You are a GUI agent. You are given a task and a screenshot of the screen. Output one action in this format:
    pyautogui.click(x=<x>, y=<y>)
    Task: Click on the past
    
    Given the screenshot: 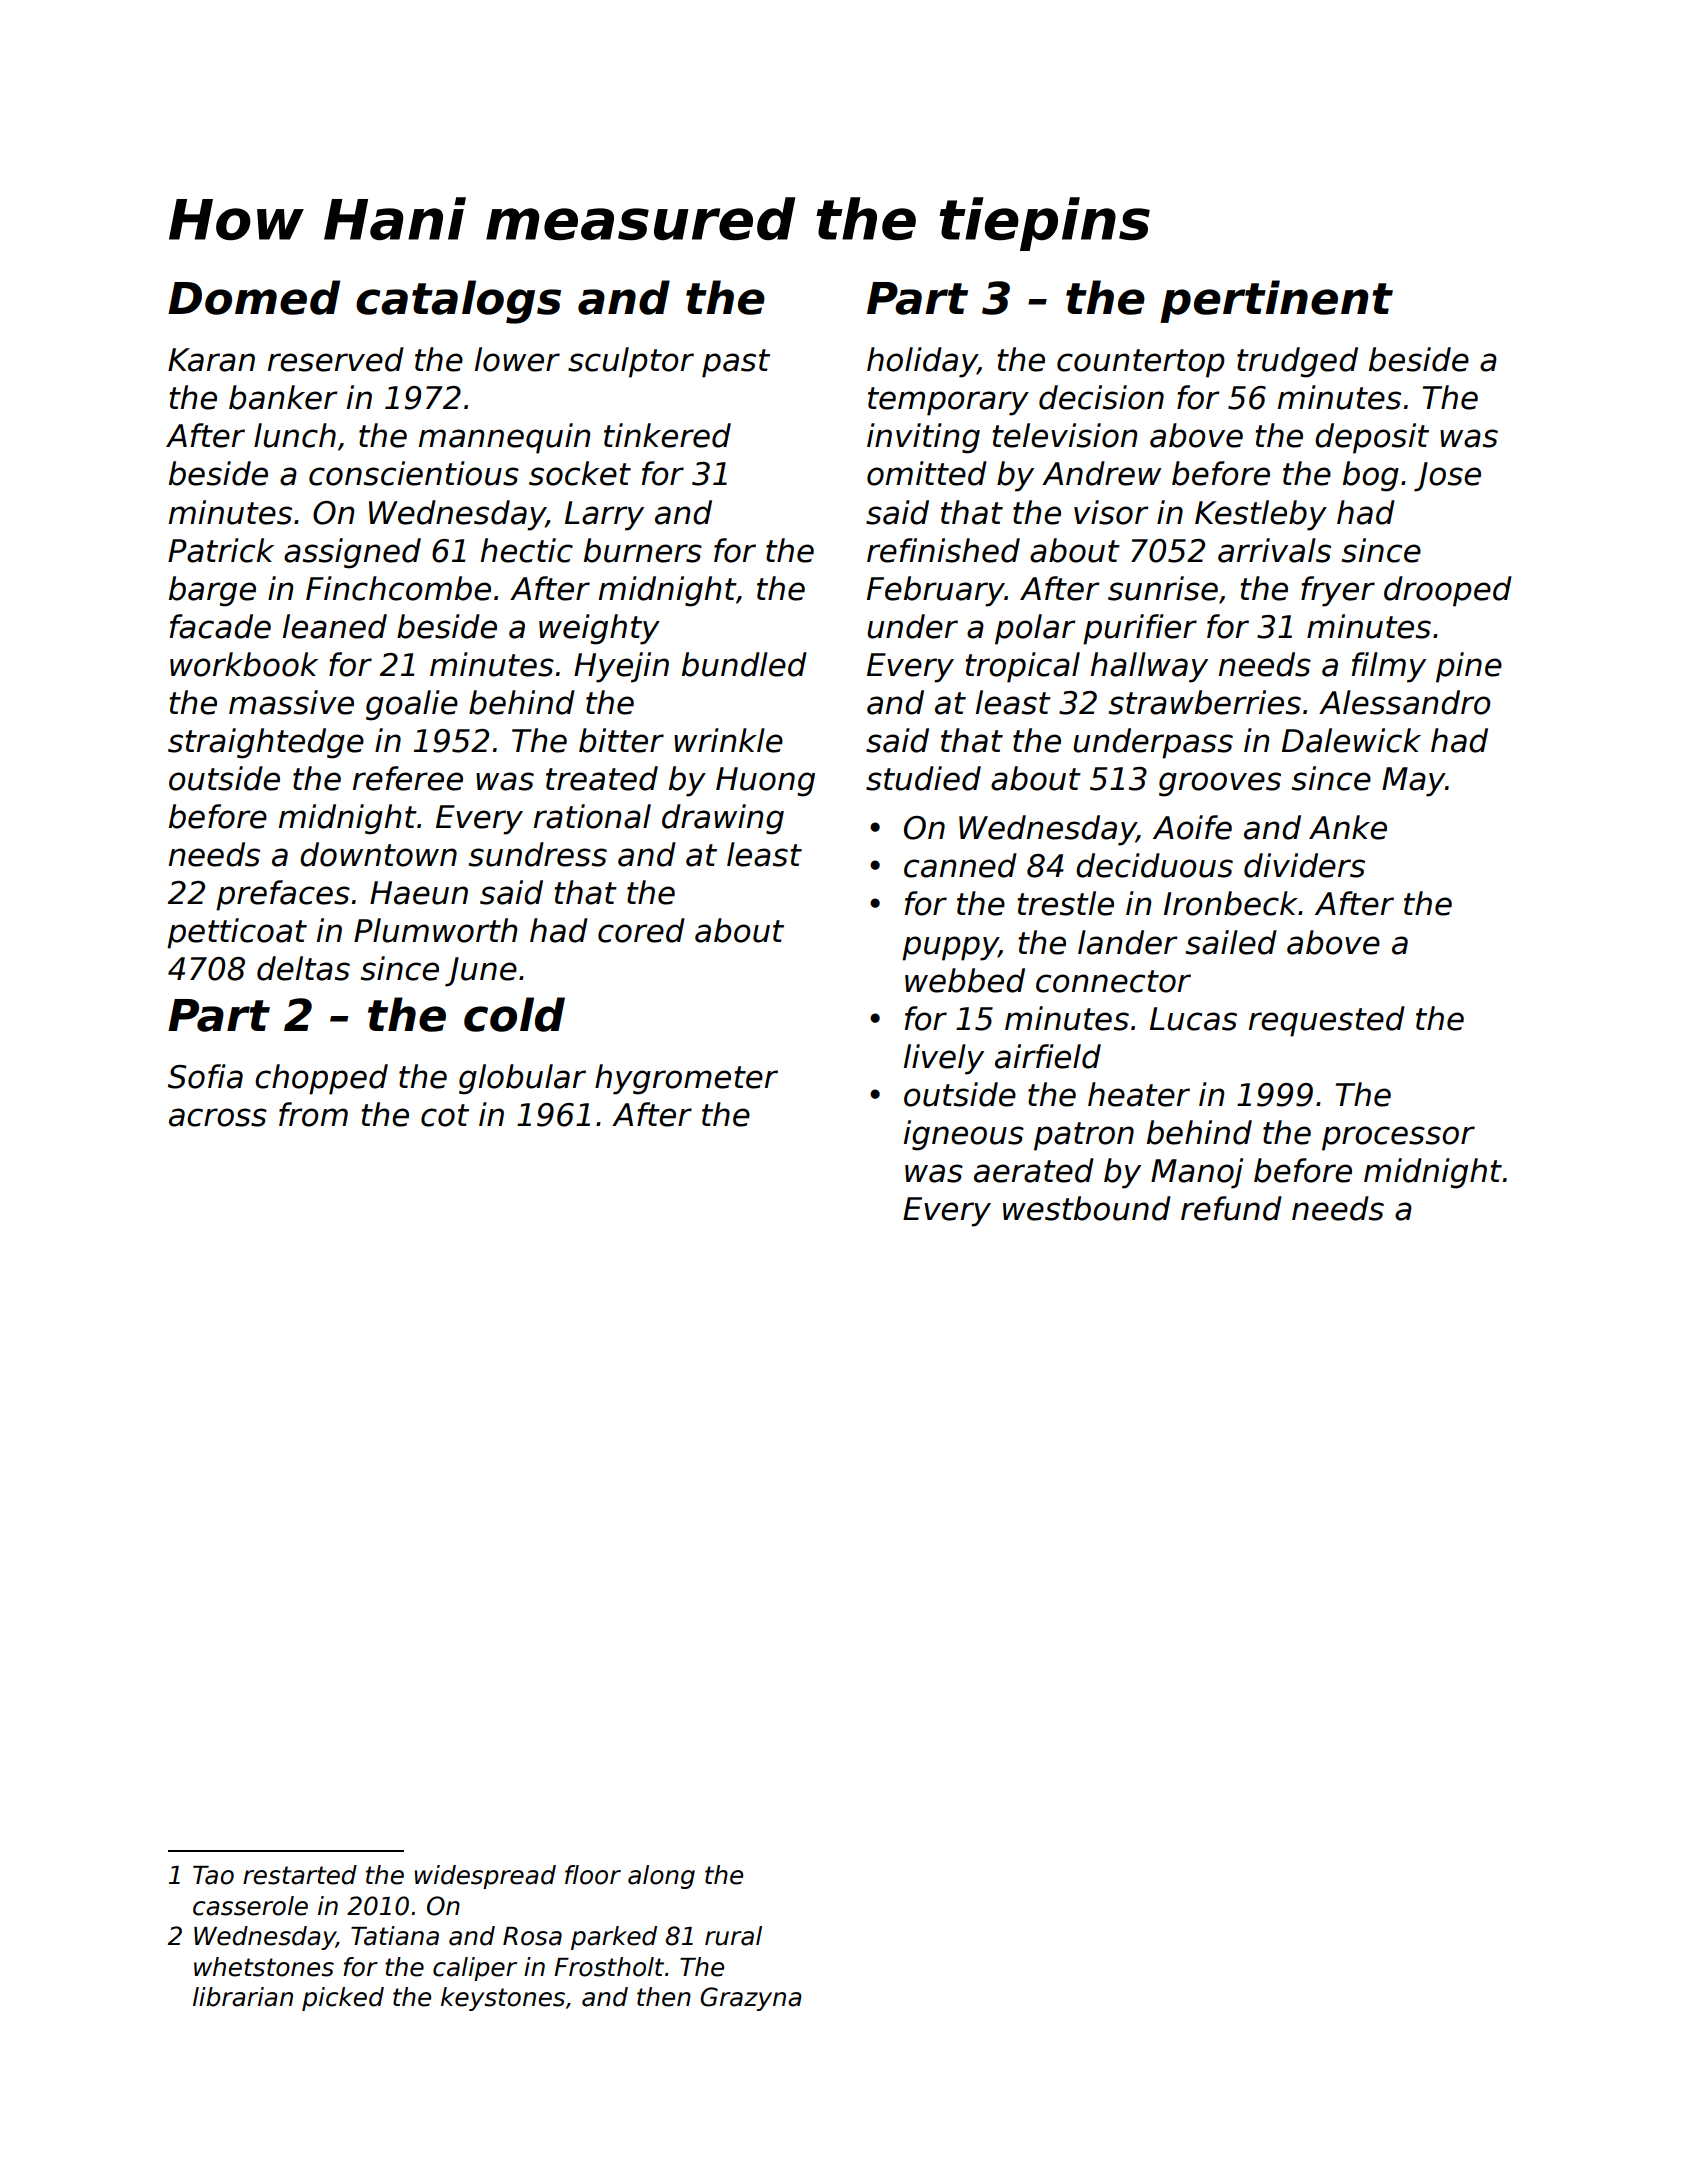 What is the action you would take?
    pyautogui.click(x=736, y=363)
